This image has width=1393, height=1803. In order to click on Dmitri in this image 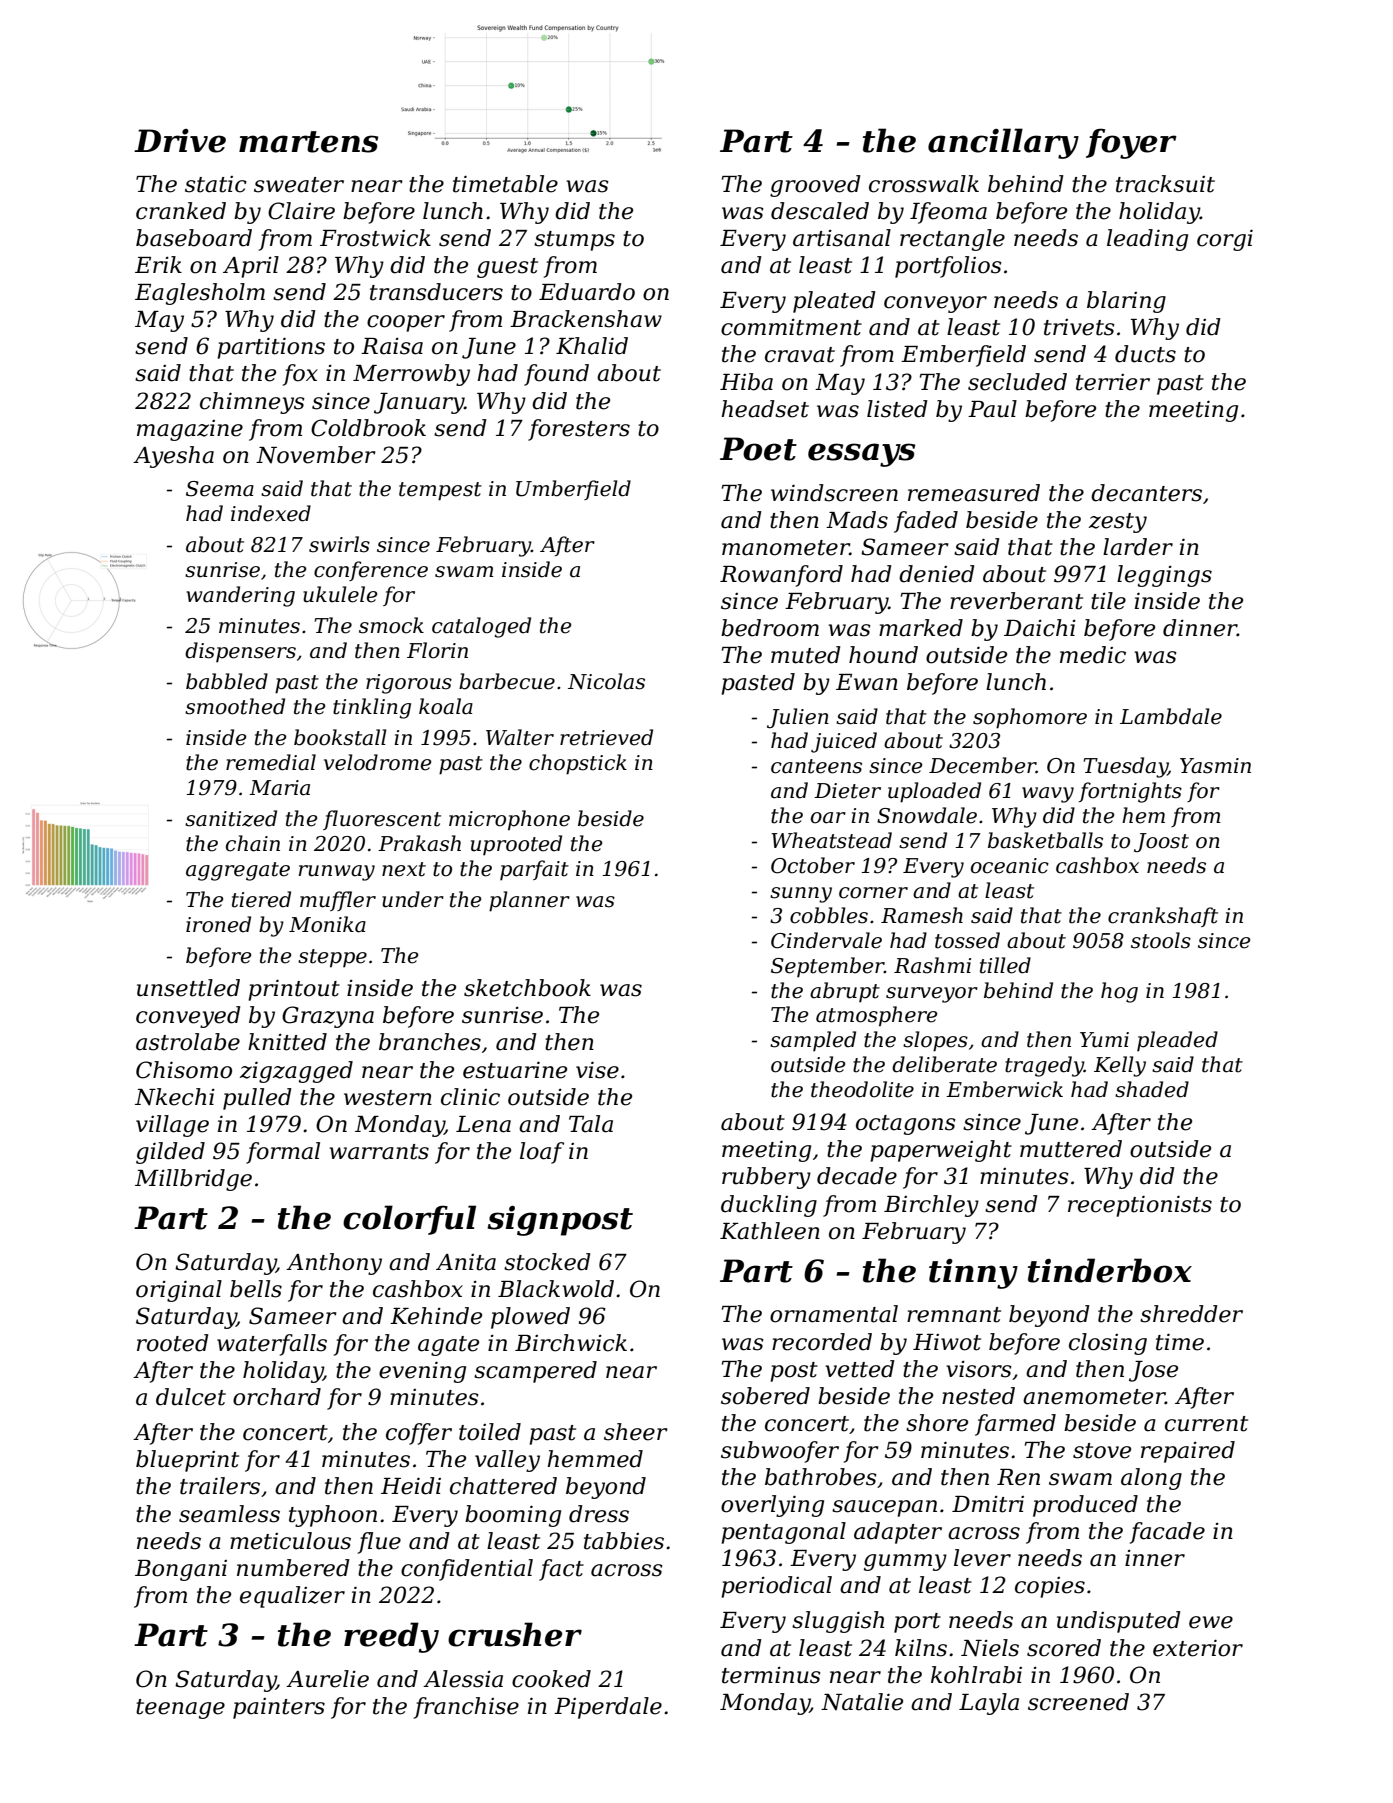, I will do `click(988, 1504)`.
